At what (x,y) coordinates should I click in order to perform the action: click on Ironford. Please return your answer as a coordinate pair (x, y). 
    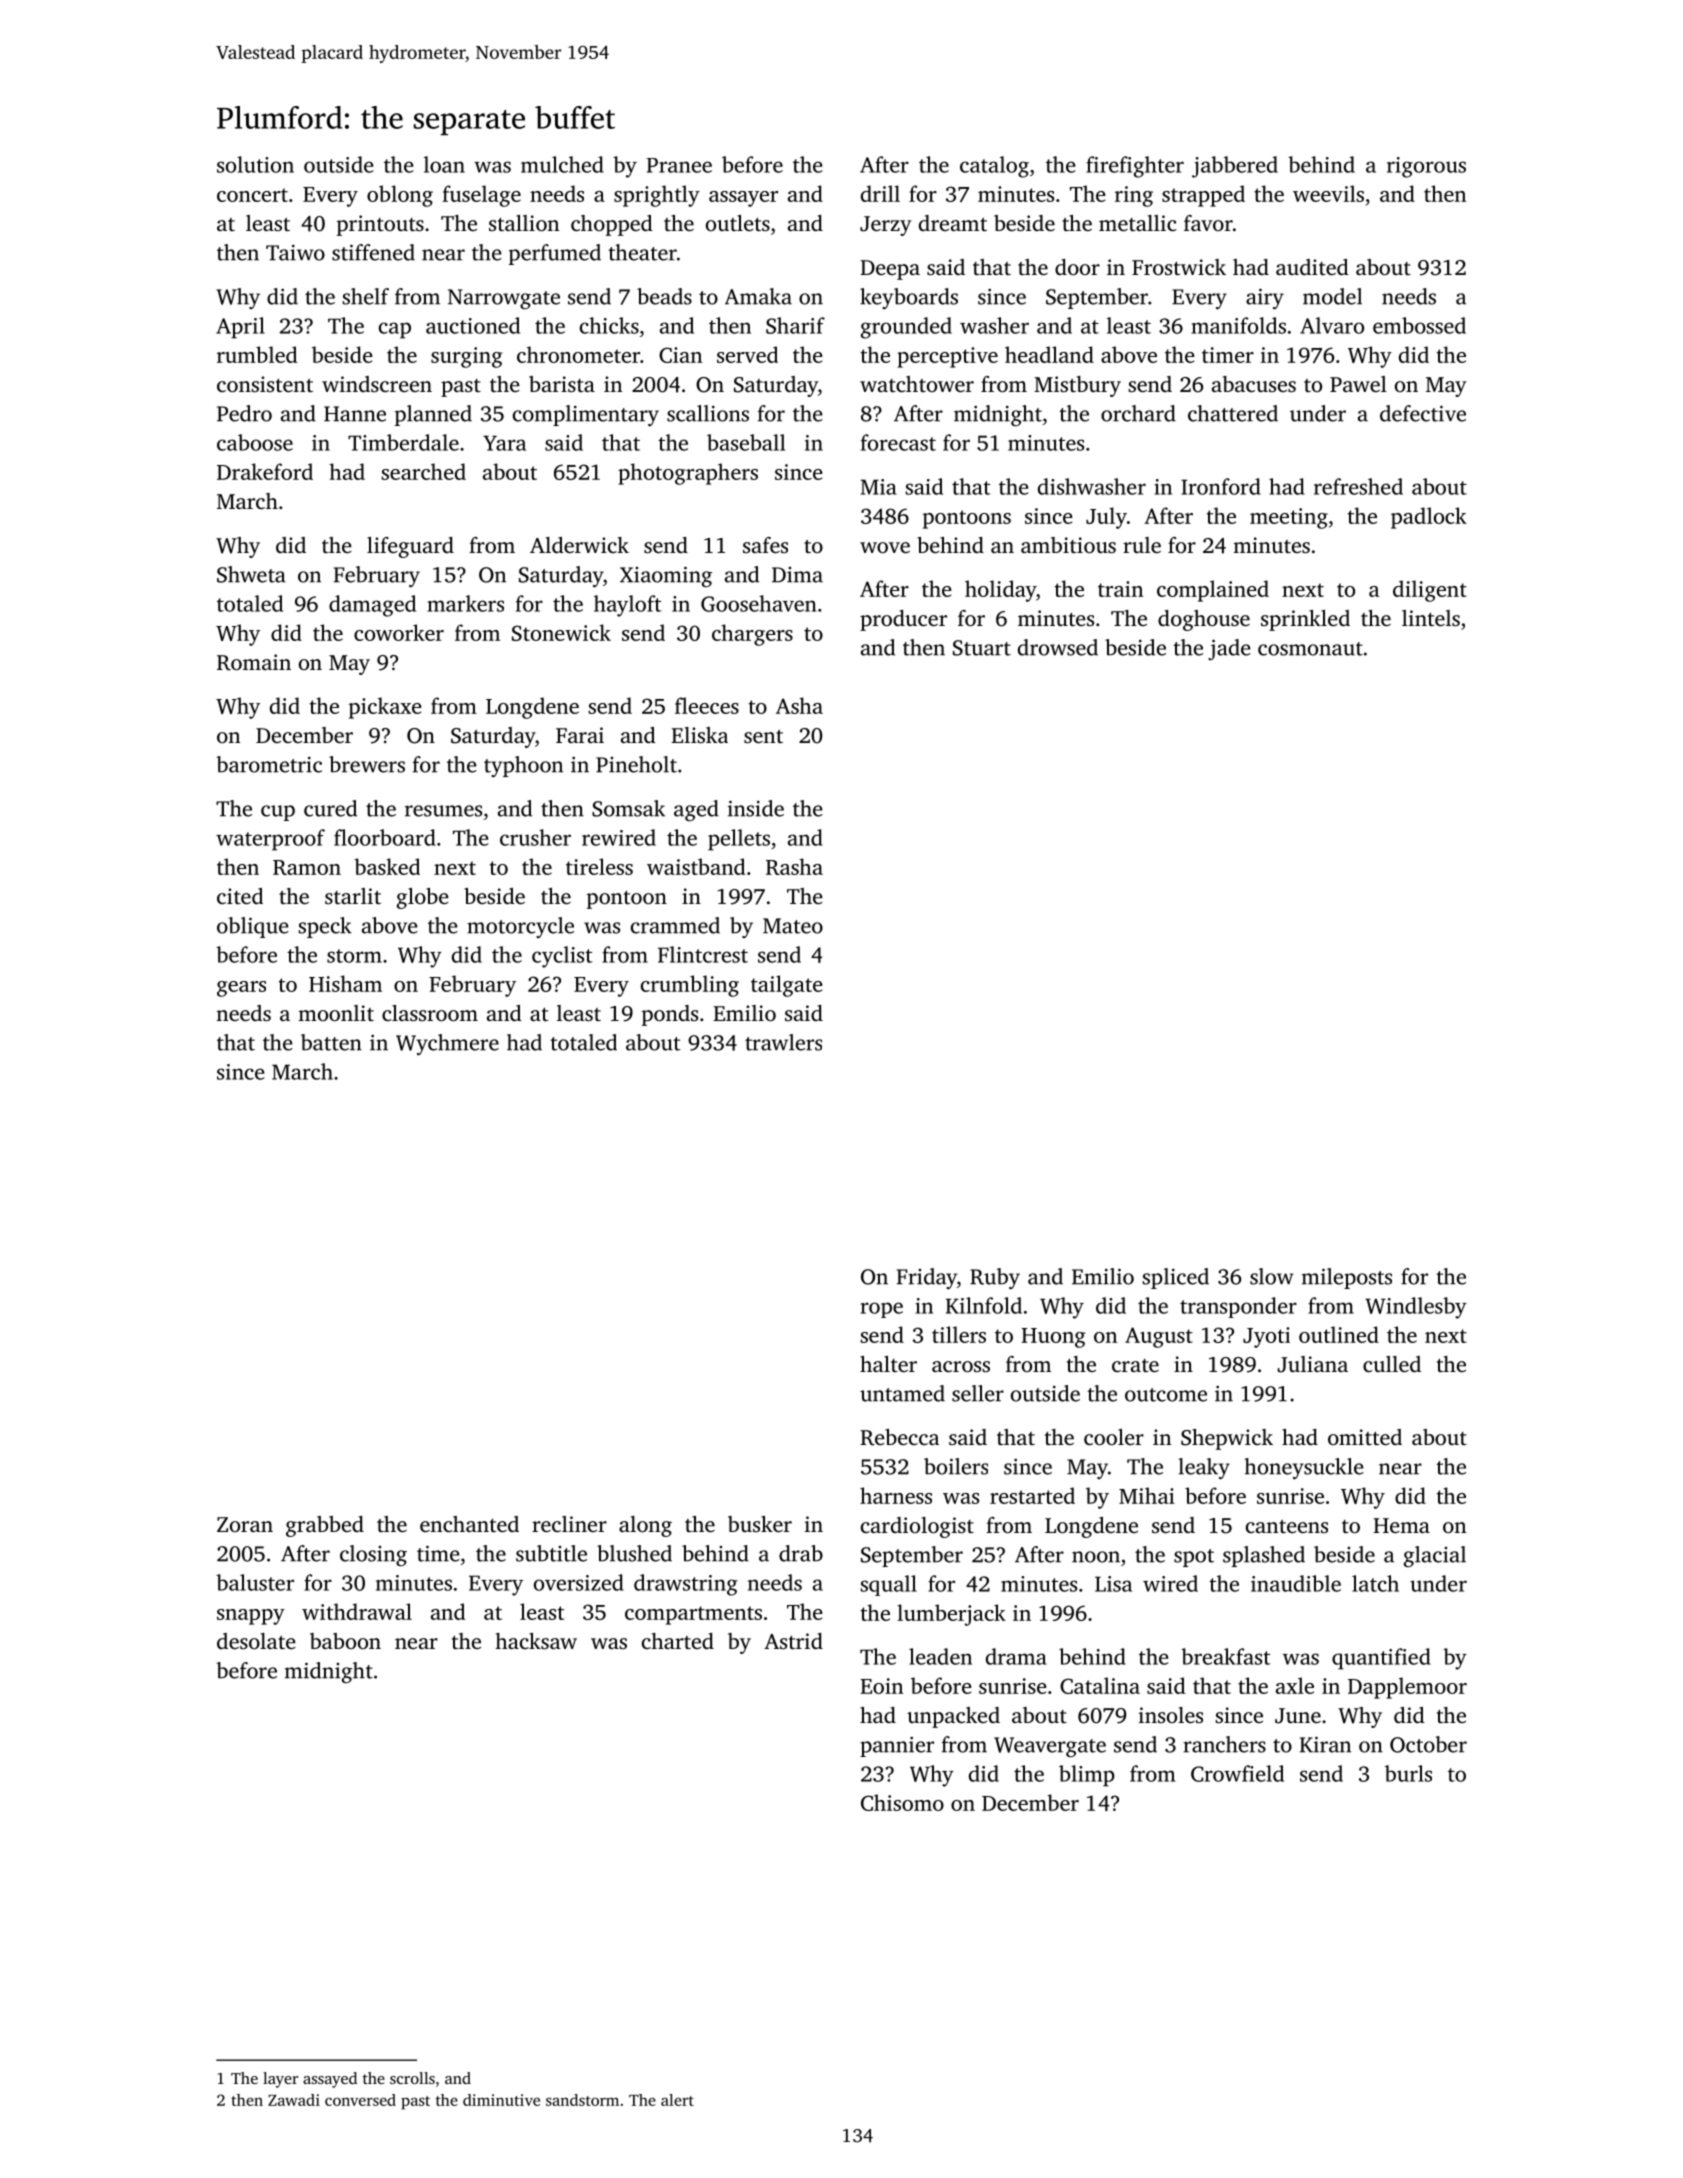
    Looking at the image, I should click on (1221, 486).
